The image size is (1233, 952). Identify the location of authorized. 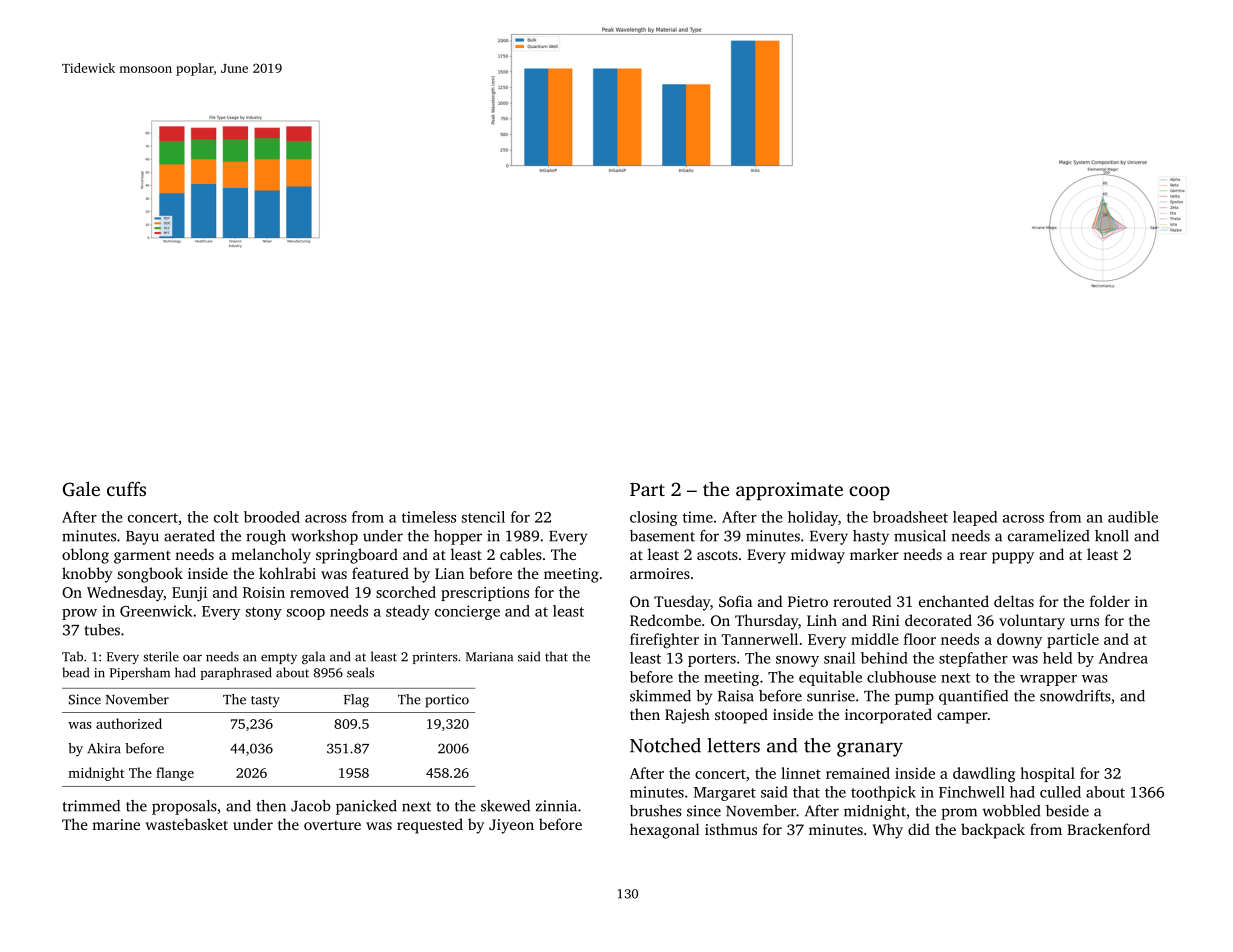
(129, 723).
